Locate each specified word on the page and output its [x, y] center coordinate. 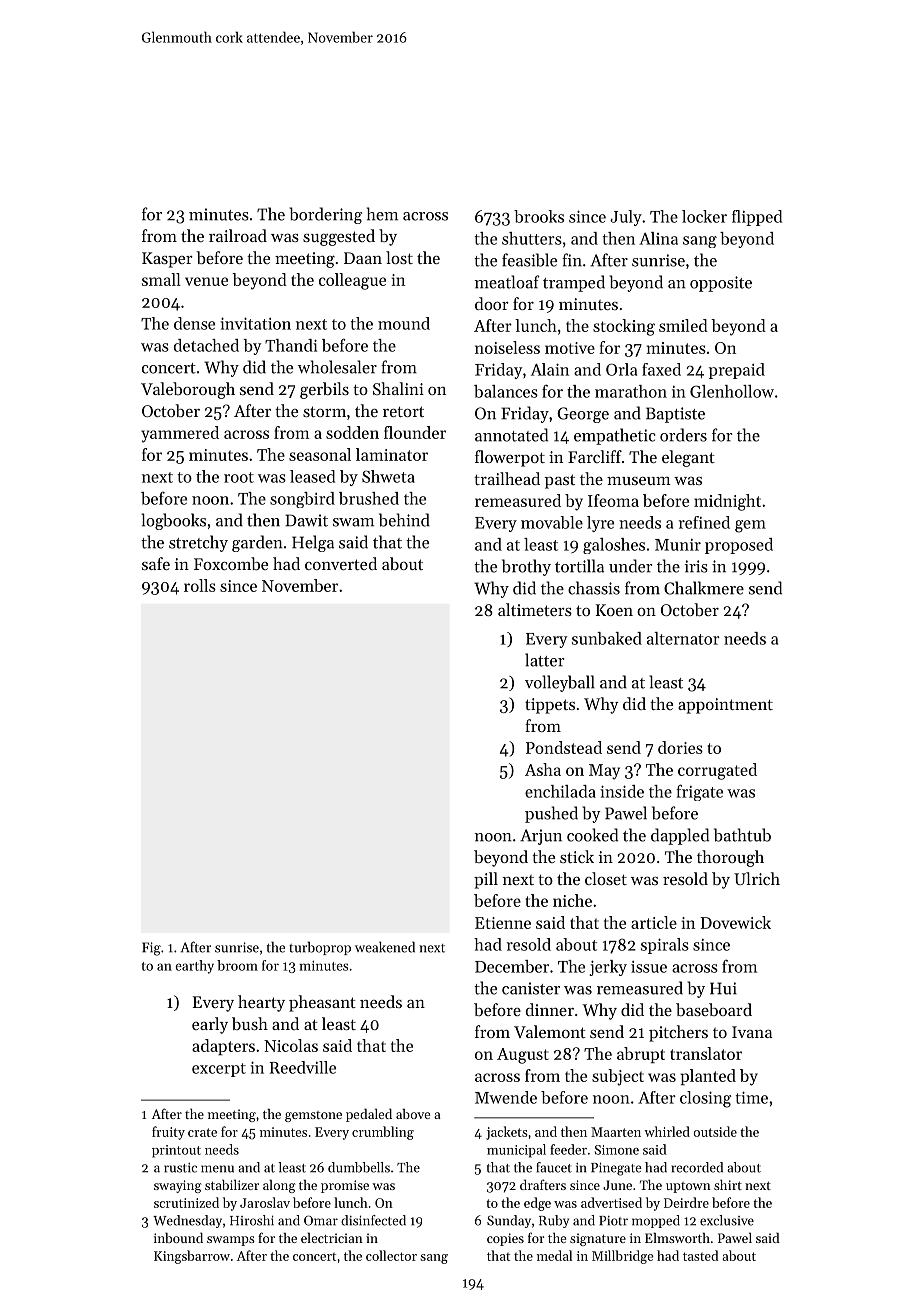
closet [606, 878]
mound [404, 323]
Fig [151, 949]
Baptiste [675, 415]
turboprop [320, 948]
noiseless [507, 347]
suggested [339, 237]
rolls [200, 585]
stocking [624, 327]
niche [572, 900]
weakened [385, 947]
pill [486, 880]
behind [404, 520]
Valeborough [188, 390]
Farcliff [595, 456]
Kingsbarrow [192, 1257]
